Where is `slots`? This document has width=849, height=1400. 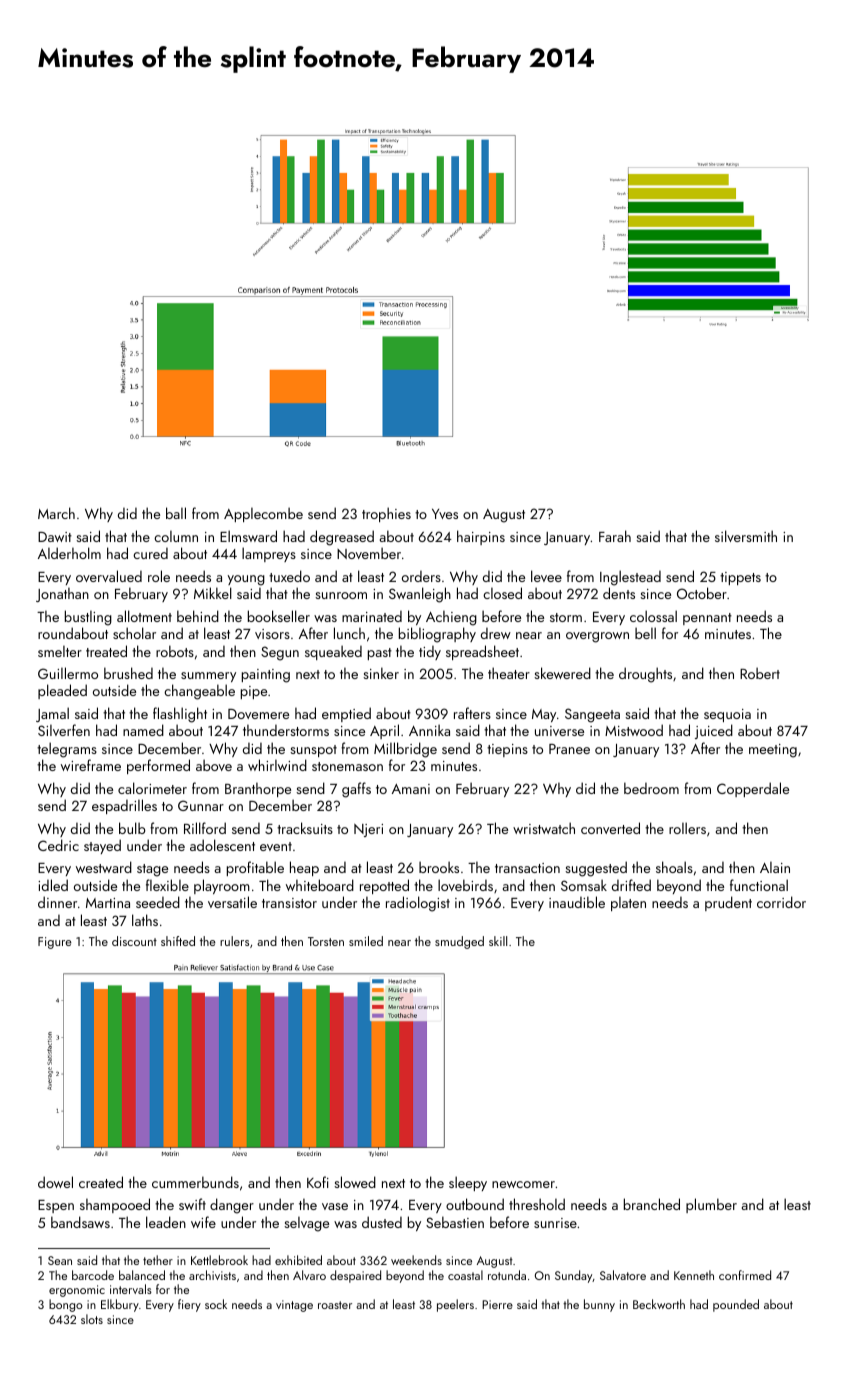 slots is located at coordinates (92, 1319).
